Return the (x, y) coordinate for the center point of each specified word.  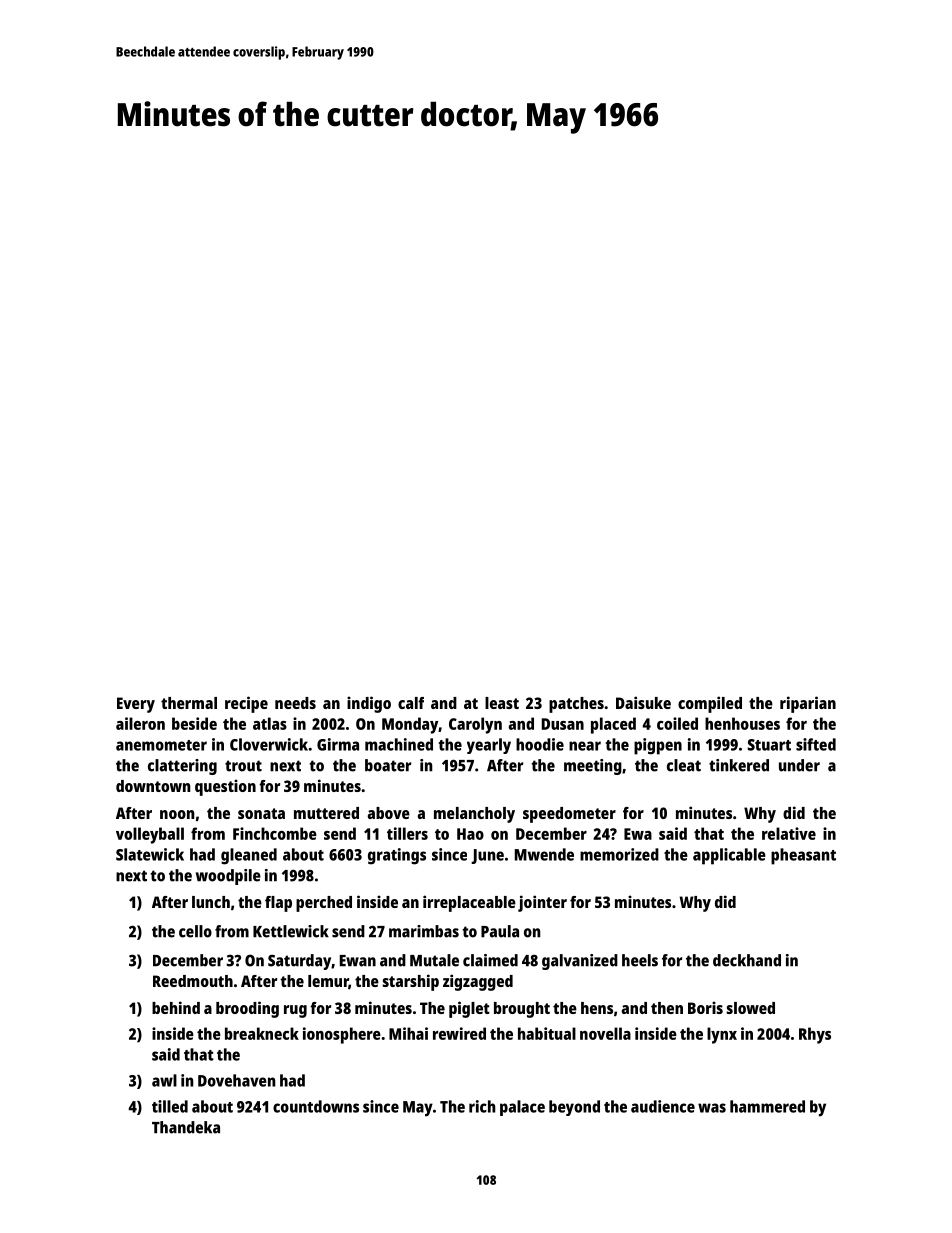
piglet (469, 1009)
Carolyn (475, 725)
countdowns (316, 1106)
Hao (470, 834)
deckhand (747, 960)
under (799, 765)
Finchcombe (275, 833)
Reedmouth (193, 981)
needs (295, 703)
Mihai (408, 1033)
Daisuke (643, 702)
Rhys (815, 1035)
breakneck (262, 1033)
